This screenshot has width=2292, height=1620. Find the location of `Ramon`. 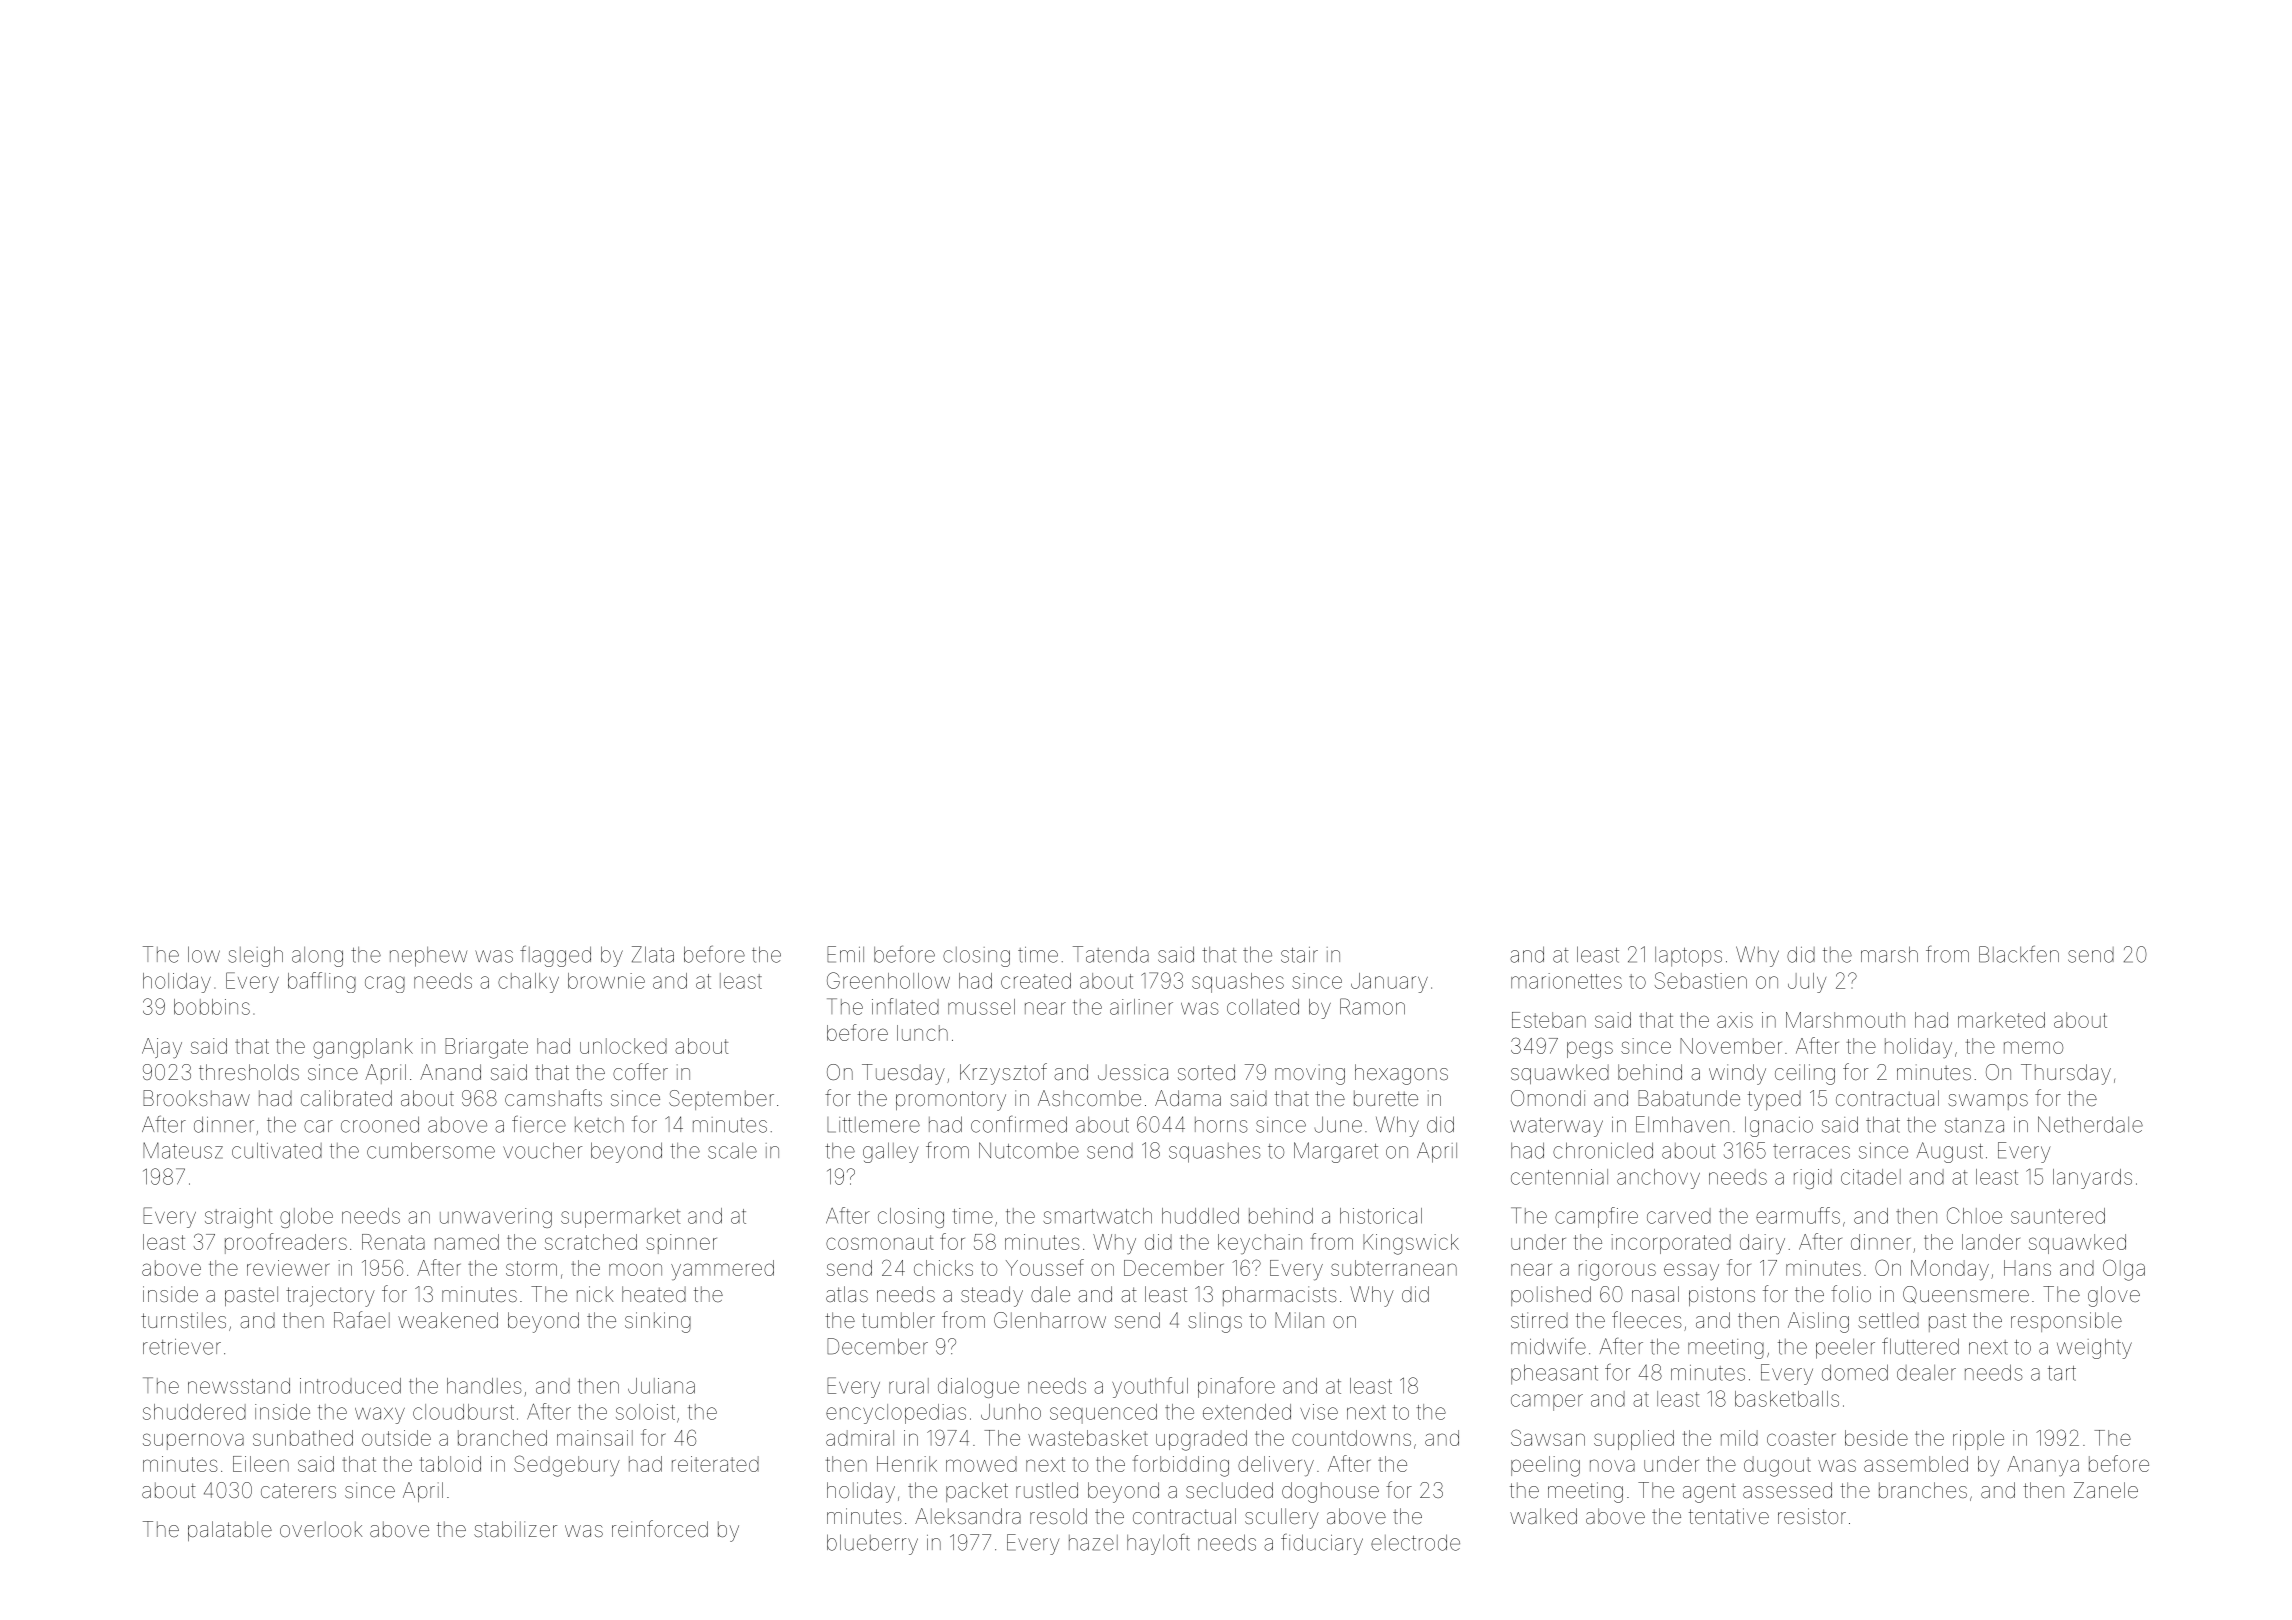

Ramon is located at coordinates (1372, 1006).
